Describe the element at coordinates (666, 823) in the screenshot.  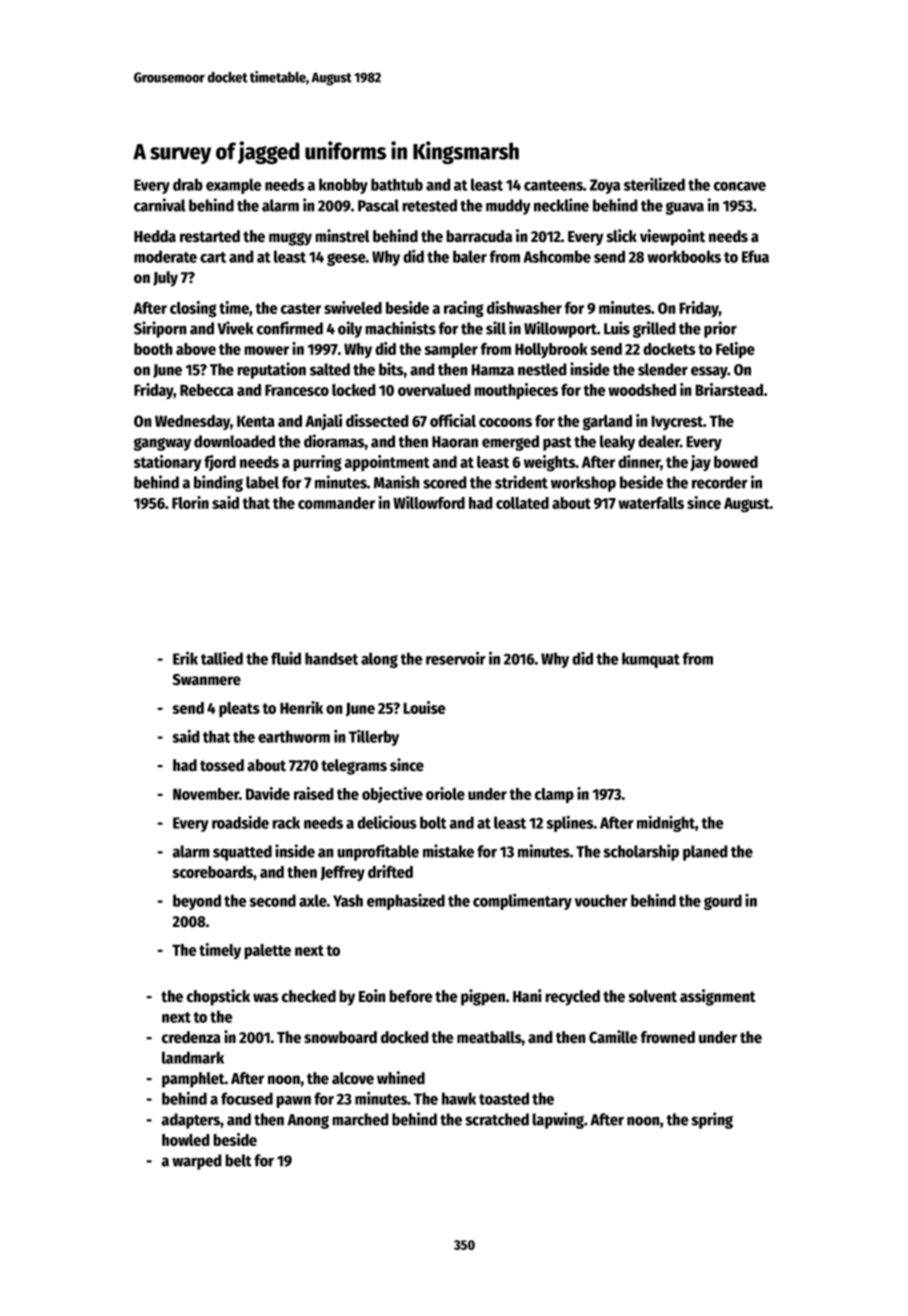
I see `midnight` at that location.
